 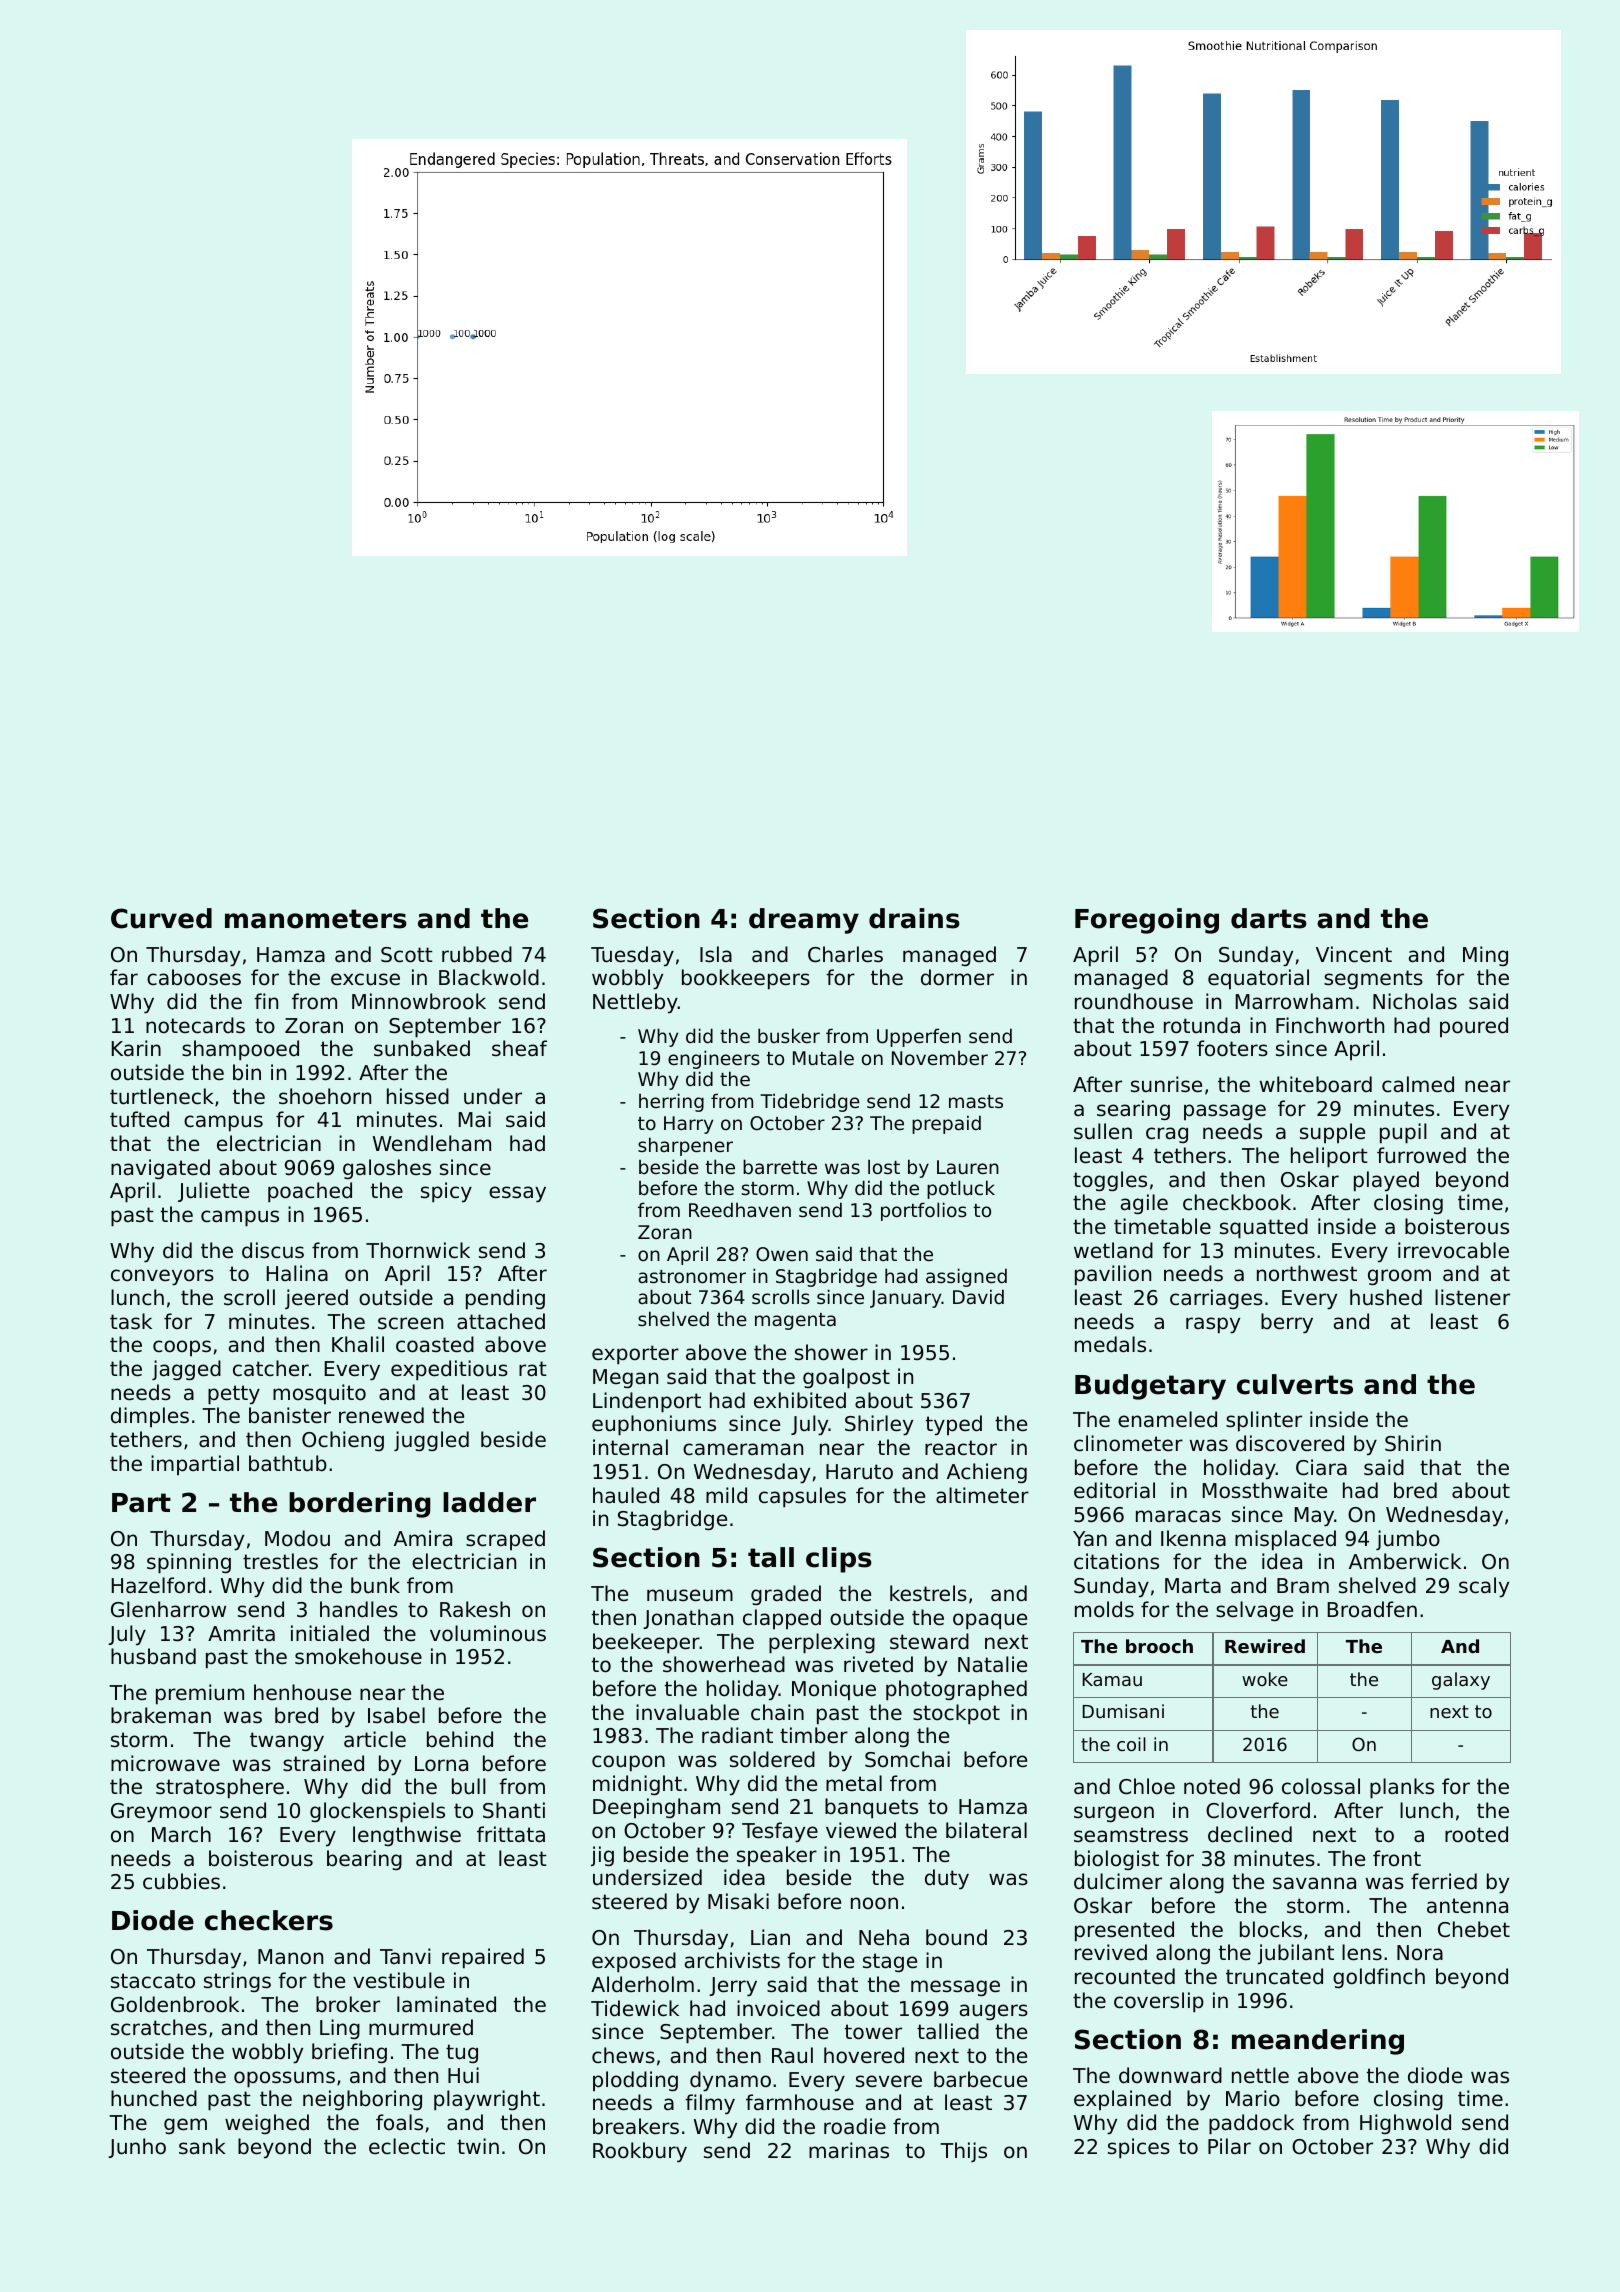 What do you see at coordinates (961, 1189) in the screenshot?
I see `potluck` at bounding box center [961, 1189].
